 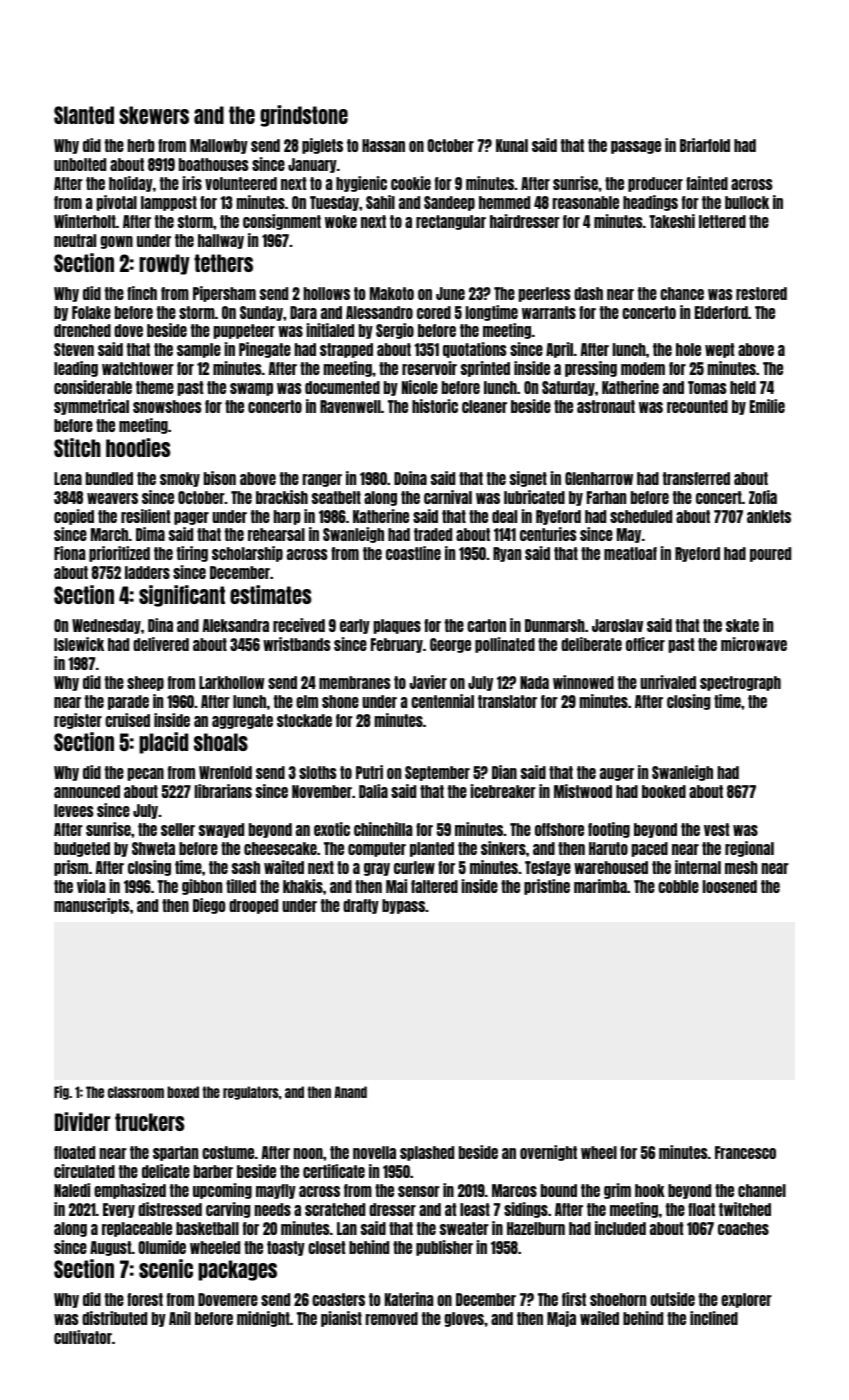 What do you see at coordinates (342, 387) in the screenshot?
I see `documented` at bounding box center [342, 387].
